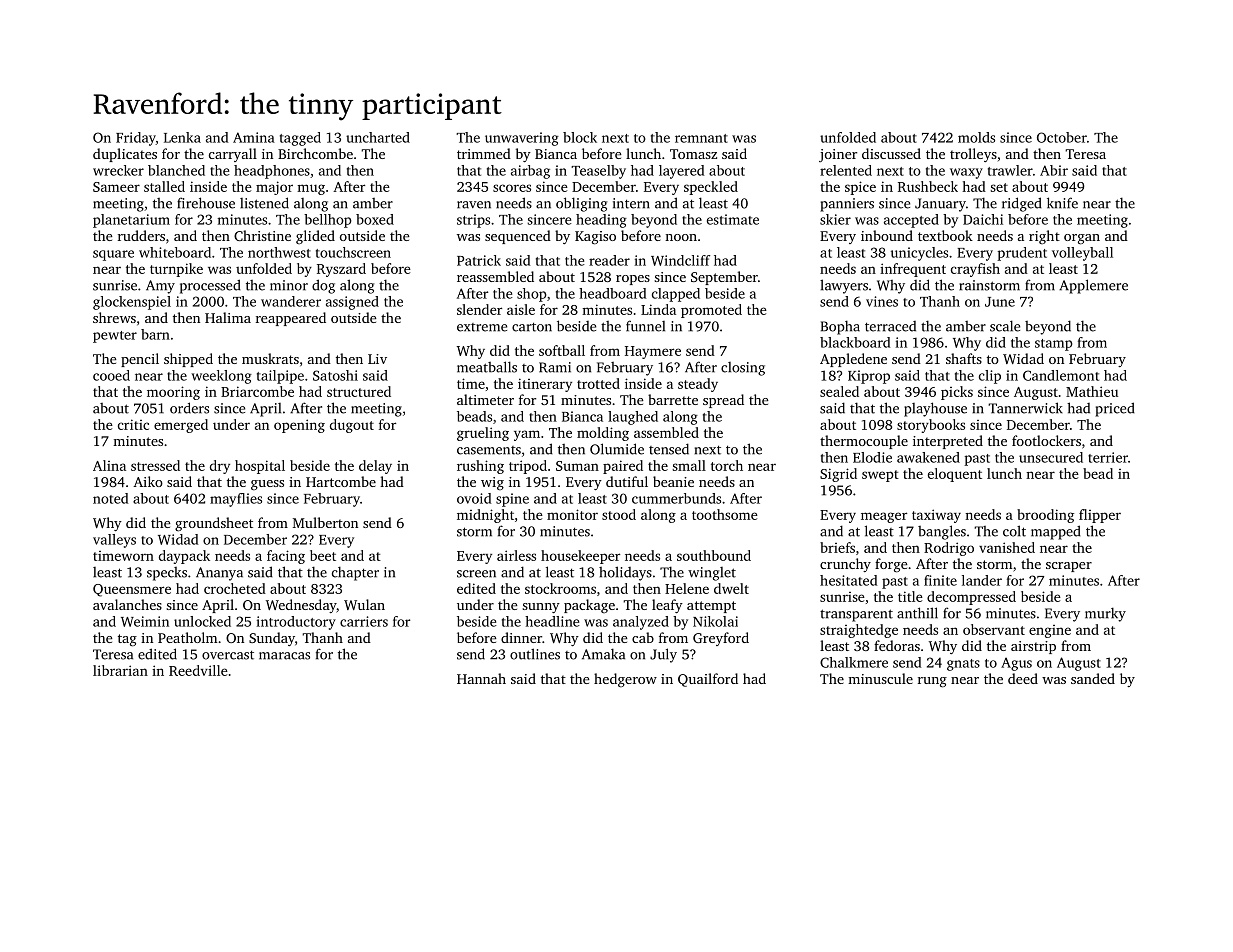 Image resolution: width=1233 pixels, height=952 pixels. What do you see at coordinates (701, 138) in the image?
I see `remnant` at bounding box center [701, 138].
